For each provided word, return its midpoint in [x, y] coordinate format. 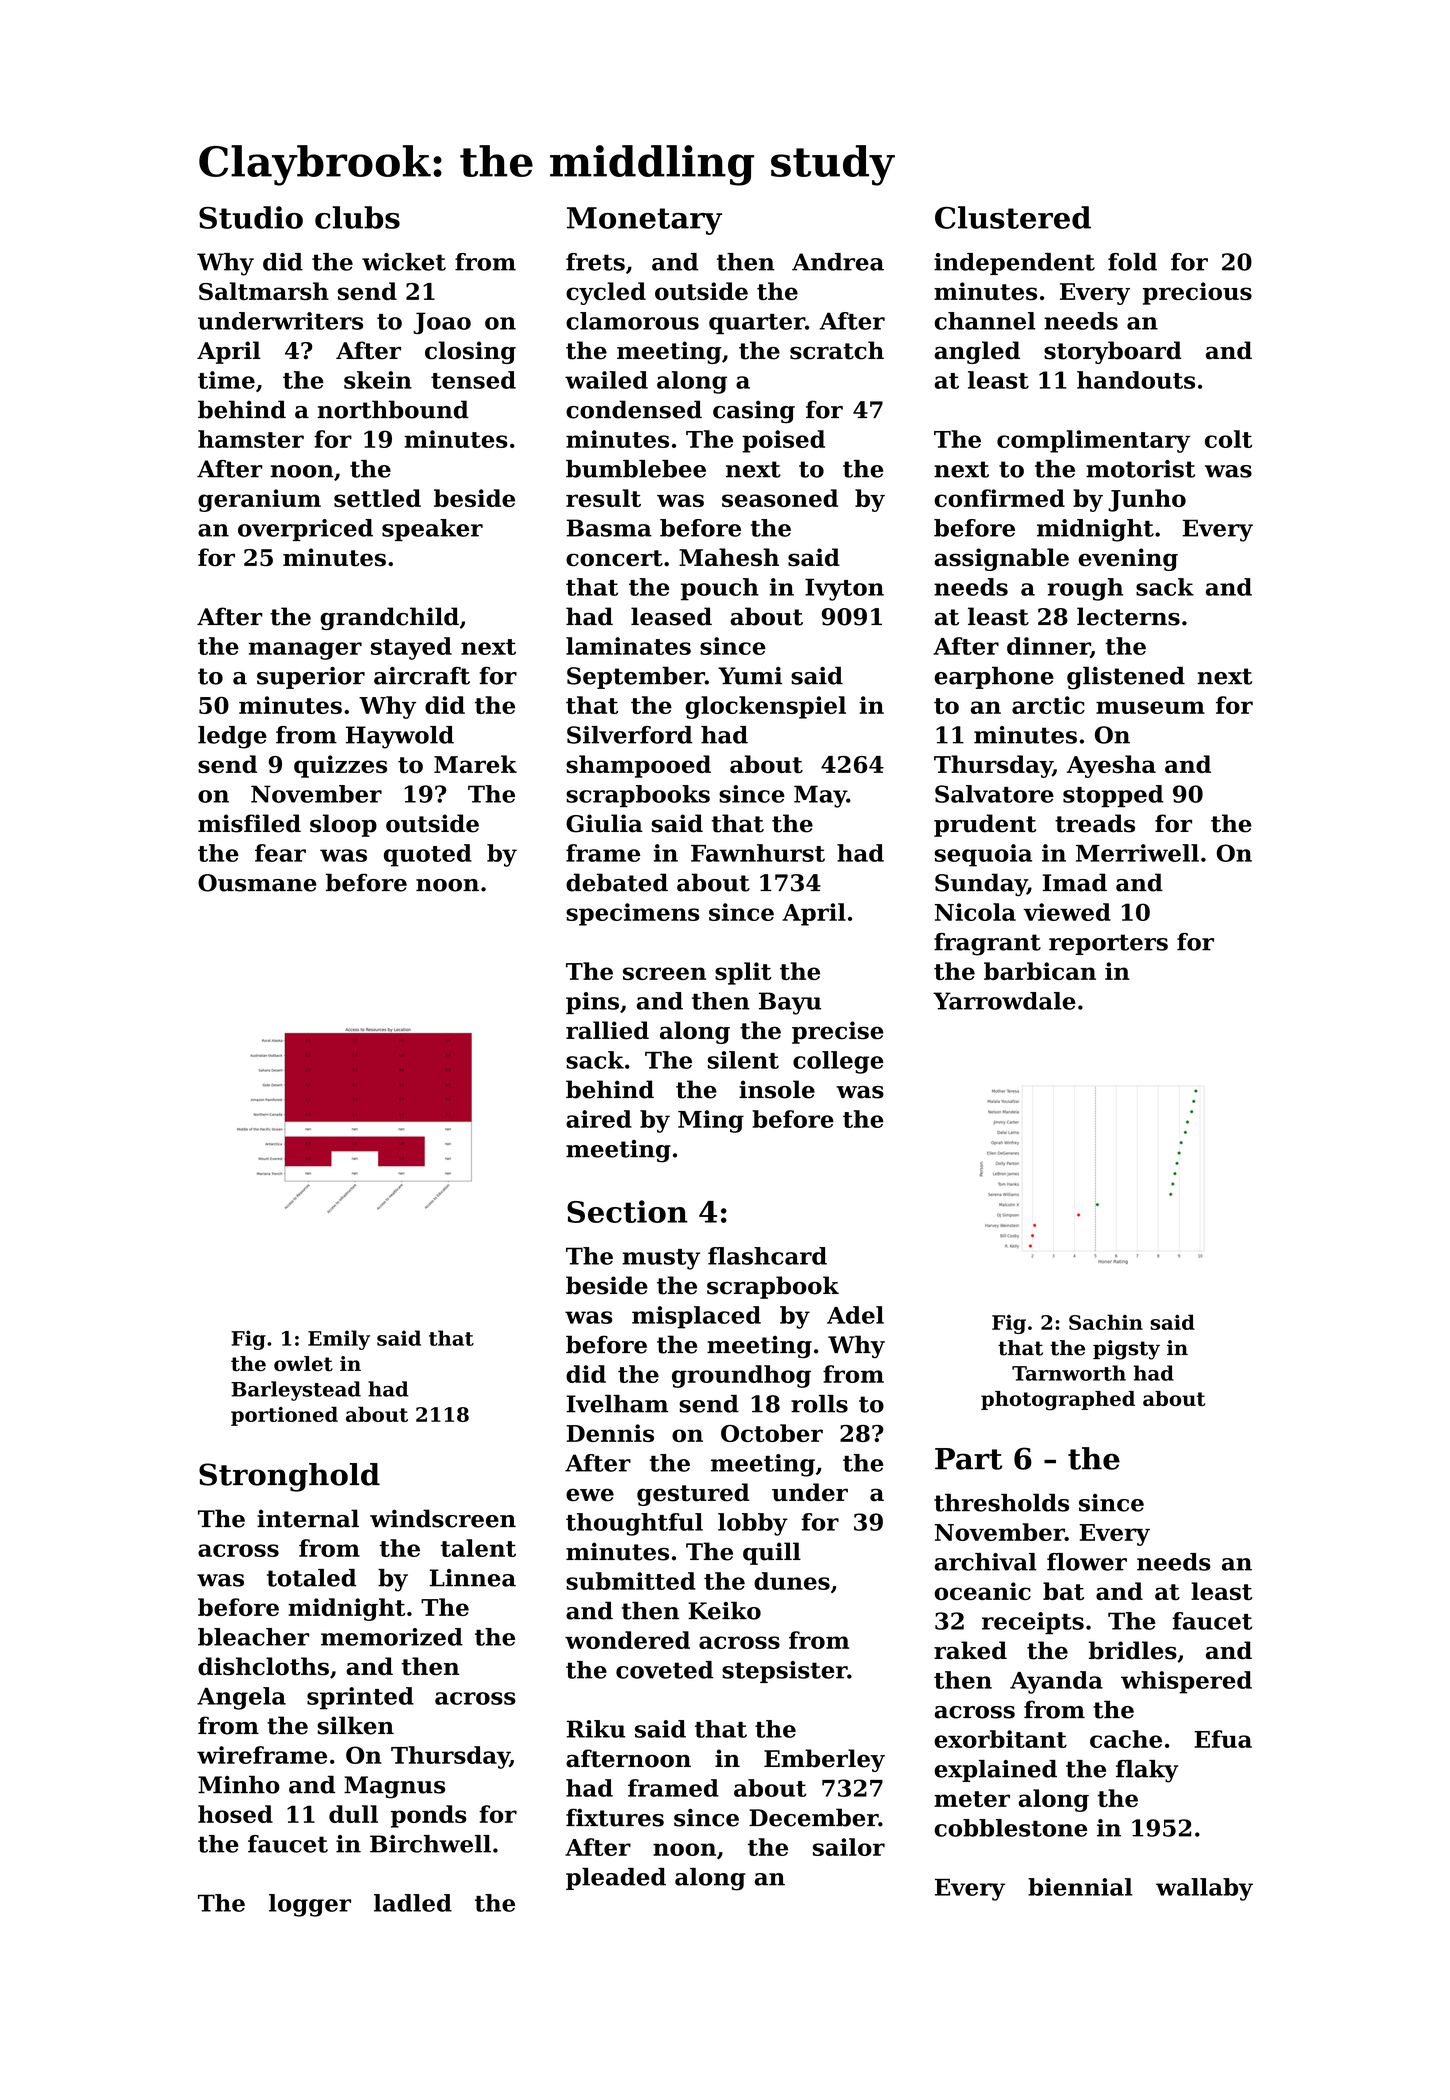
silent [743, 1060]
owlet [303, 1363]
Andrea [838, 262]
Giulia [604, 823]
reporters [1108, 944]
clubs [357, 217]
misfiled [249, 823]
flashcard [767, 1256]
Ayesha [1111, 766]
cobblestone [1010, 1828]
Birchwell [430, 1844]
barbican [1040, 971]
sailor [849, 1847]
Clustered [1013, 217]
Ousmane [257, 883]
